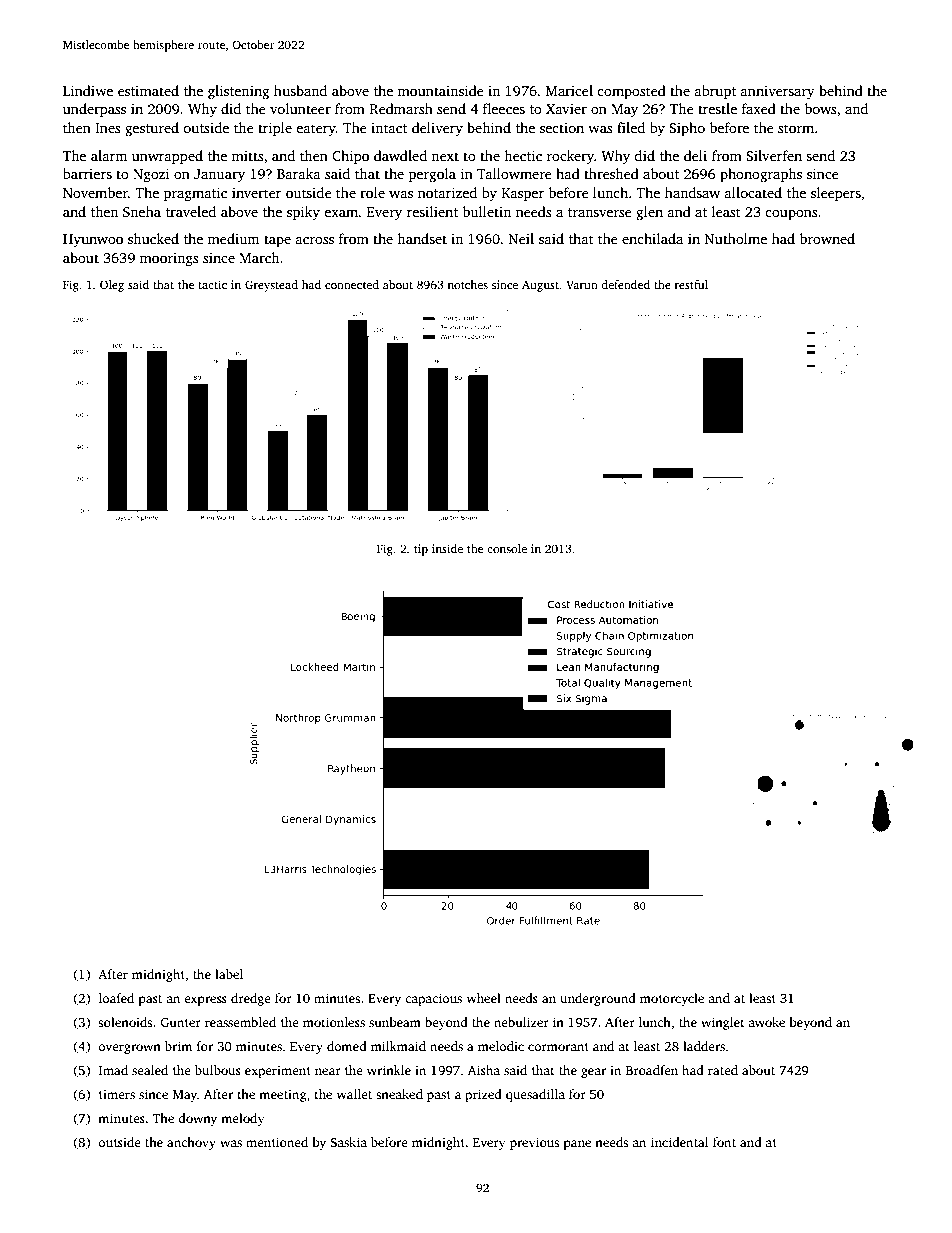 Image resolution: width=952 pixels, height=1233 pixels. What do you see at coordinates (299, 173) in the screenshot?
I see `Baraka` at bounding box center [299, 173].
